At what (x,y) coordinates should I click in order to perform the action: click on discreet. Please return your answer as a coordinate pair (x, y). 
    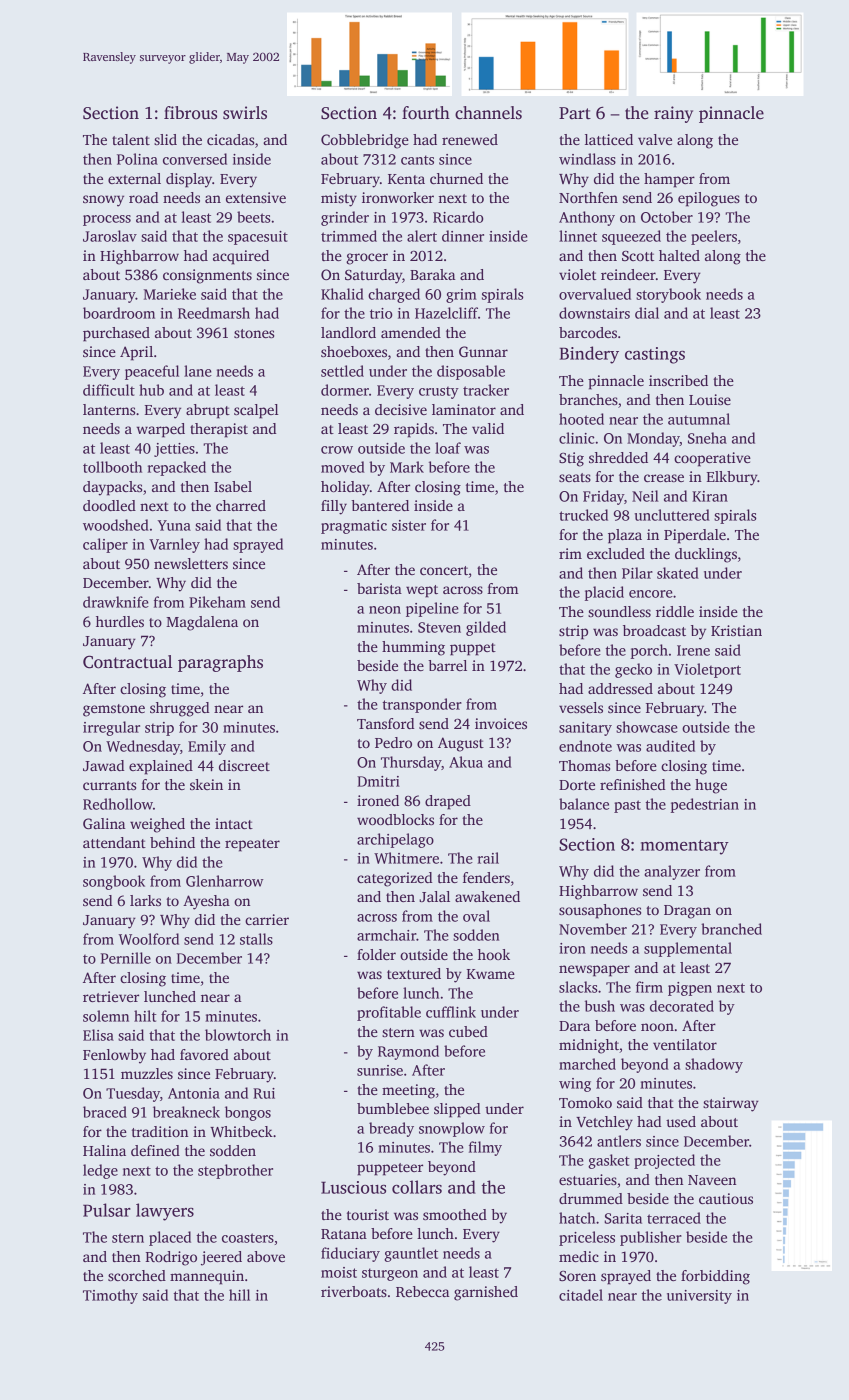
    Looking at the image, I should click on (244, 765).
